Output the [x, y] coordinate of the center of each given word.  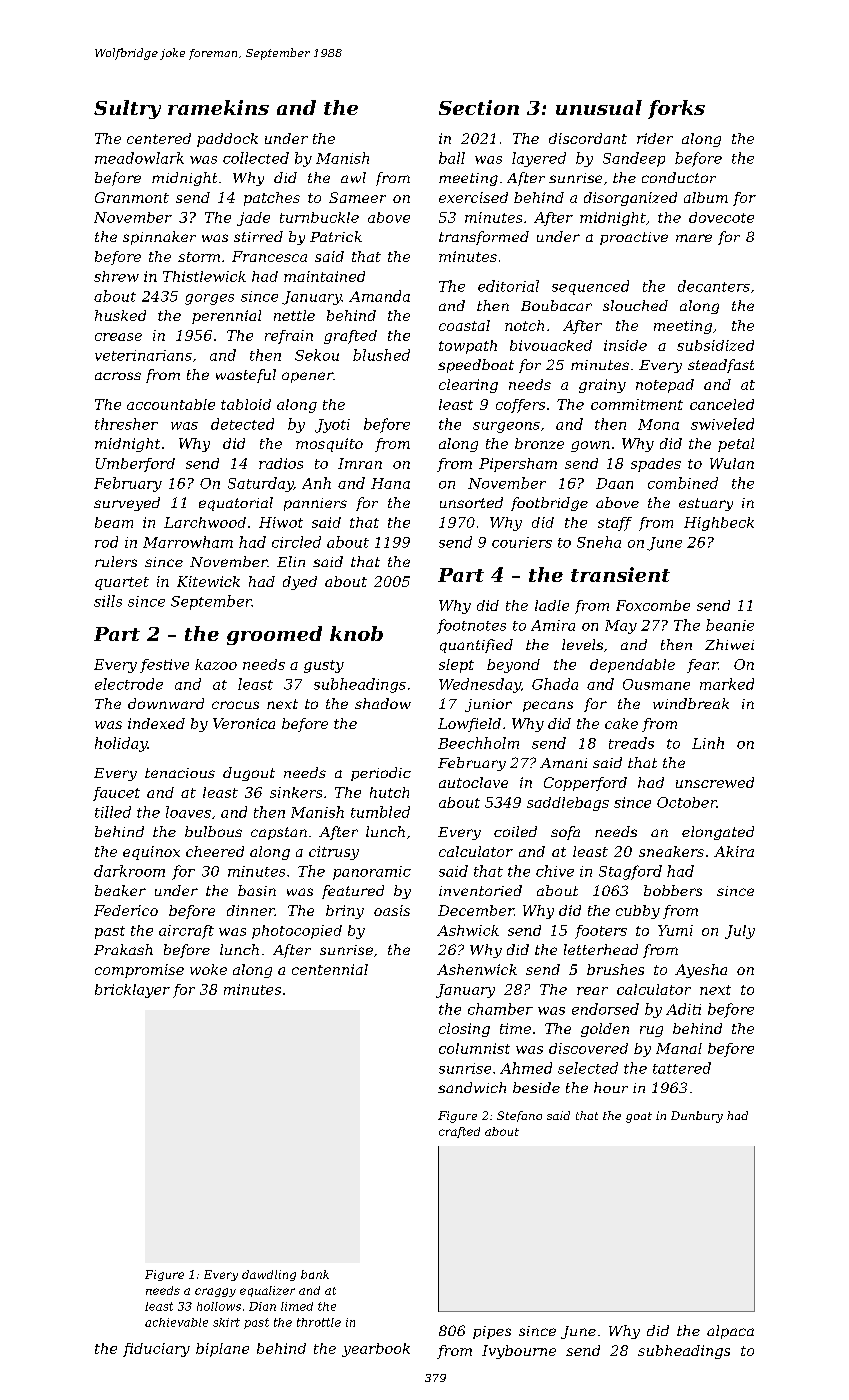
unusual [599, 107]
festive [164, 666]
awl [353, 177]
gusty [324, 666]
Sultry [127, 109]
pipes [492, 1332]
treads [631, 743]
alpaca [730, 1332]
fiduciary [156, 1350]
